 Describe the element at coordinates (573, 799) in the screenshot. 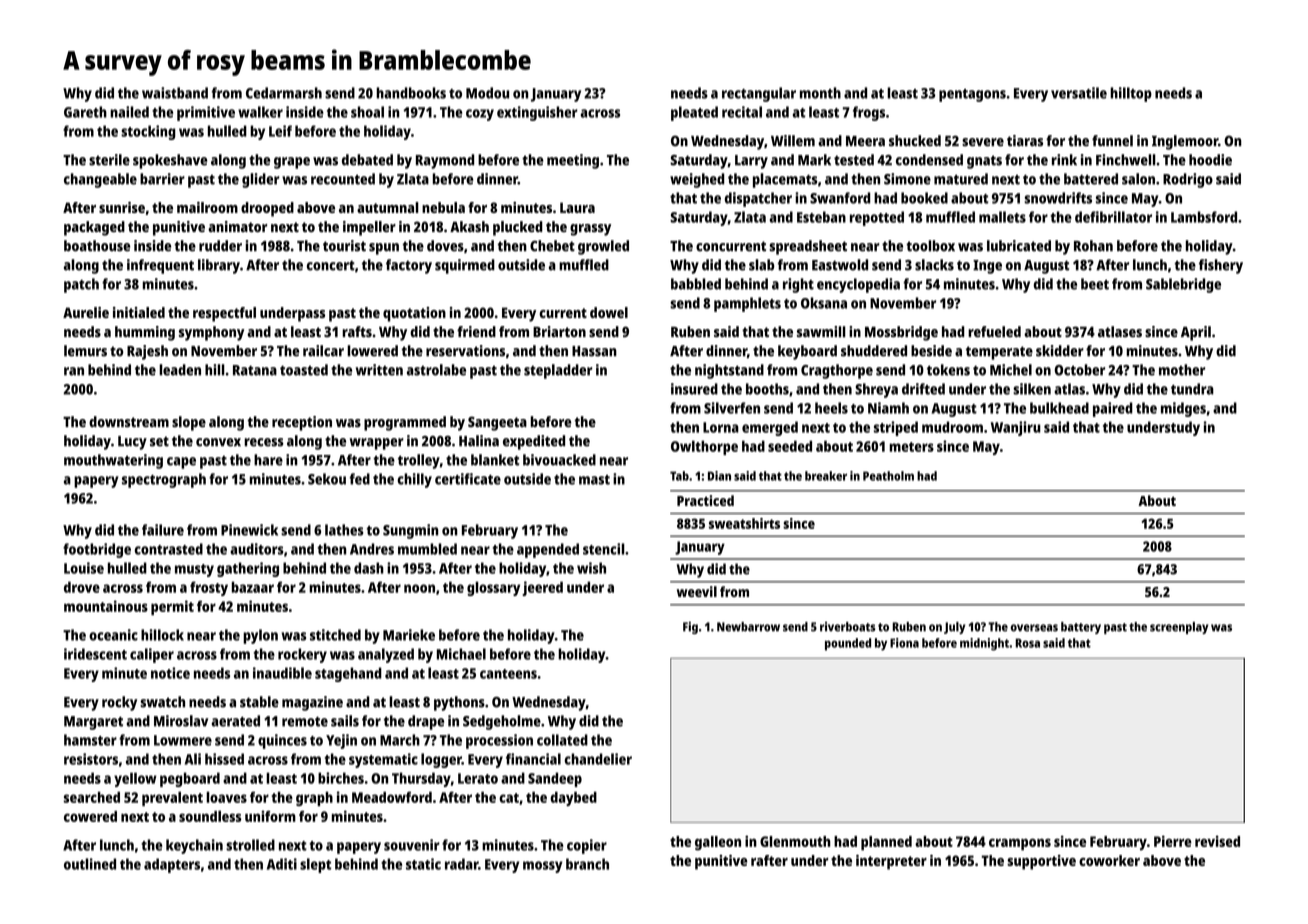

I see `daybed` at that location.
